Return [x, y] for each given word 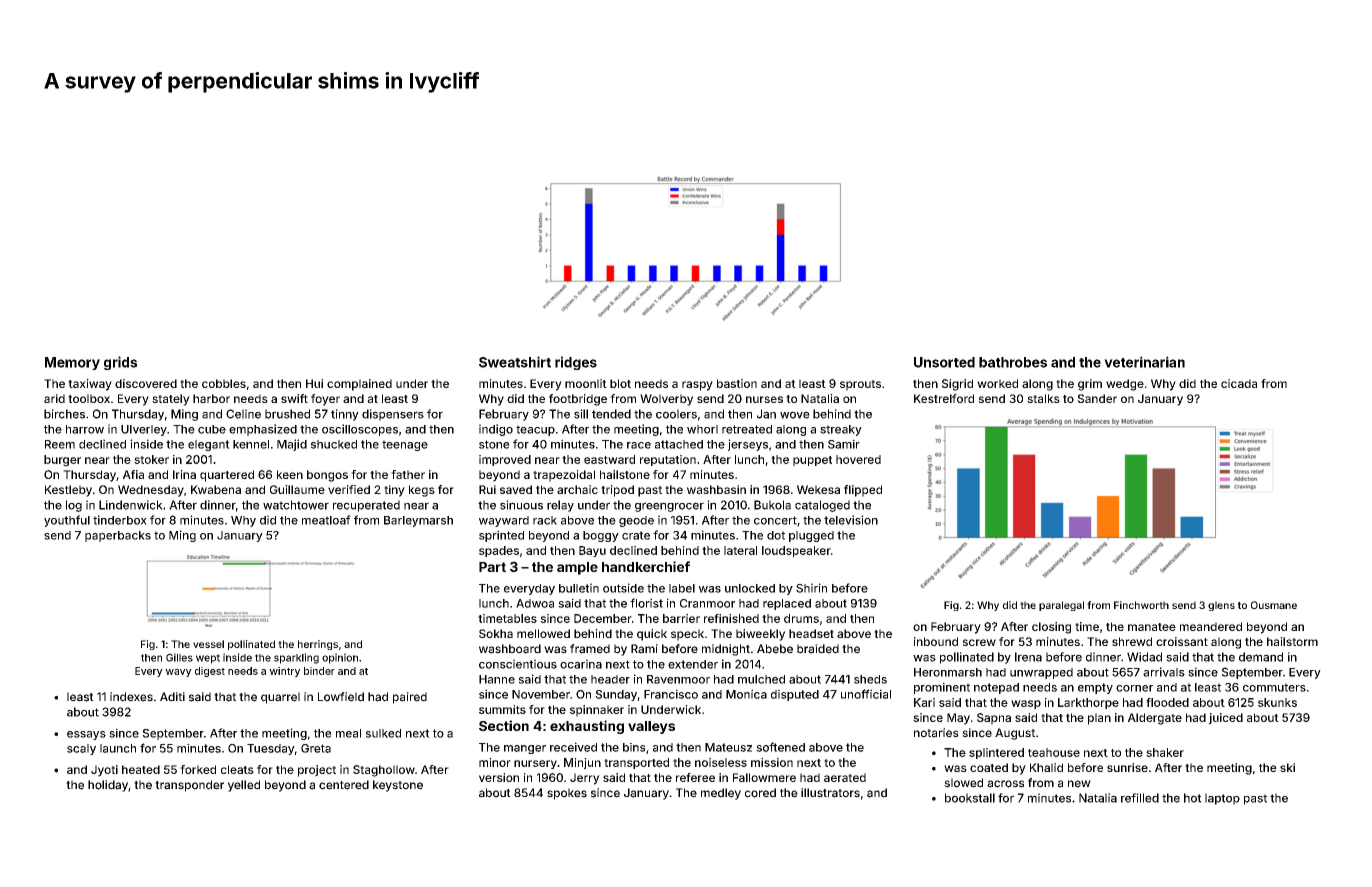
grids [120, 363]
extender [693, 664]
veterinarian [1144, 362]
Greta [316, 748]
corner [1134, 688]
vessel [208, 644]
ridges [576, 363]
